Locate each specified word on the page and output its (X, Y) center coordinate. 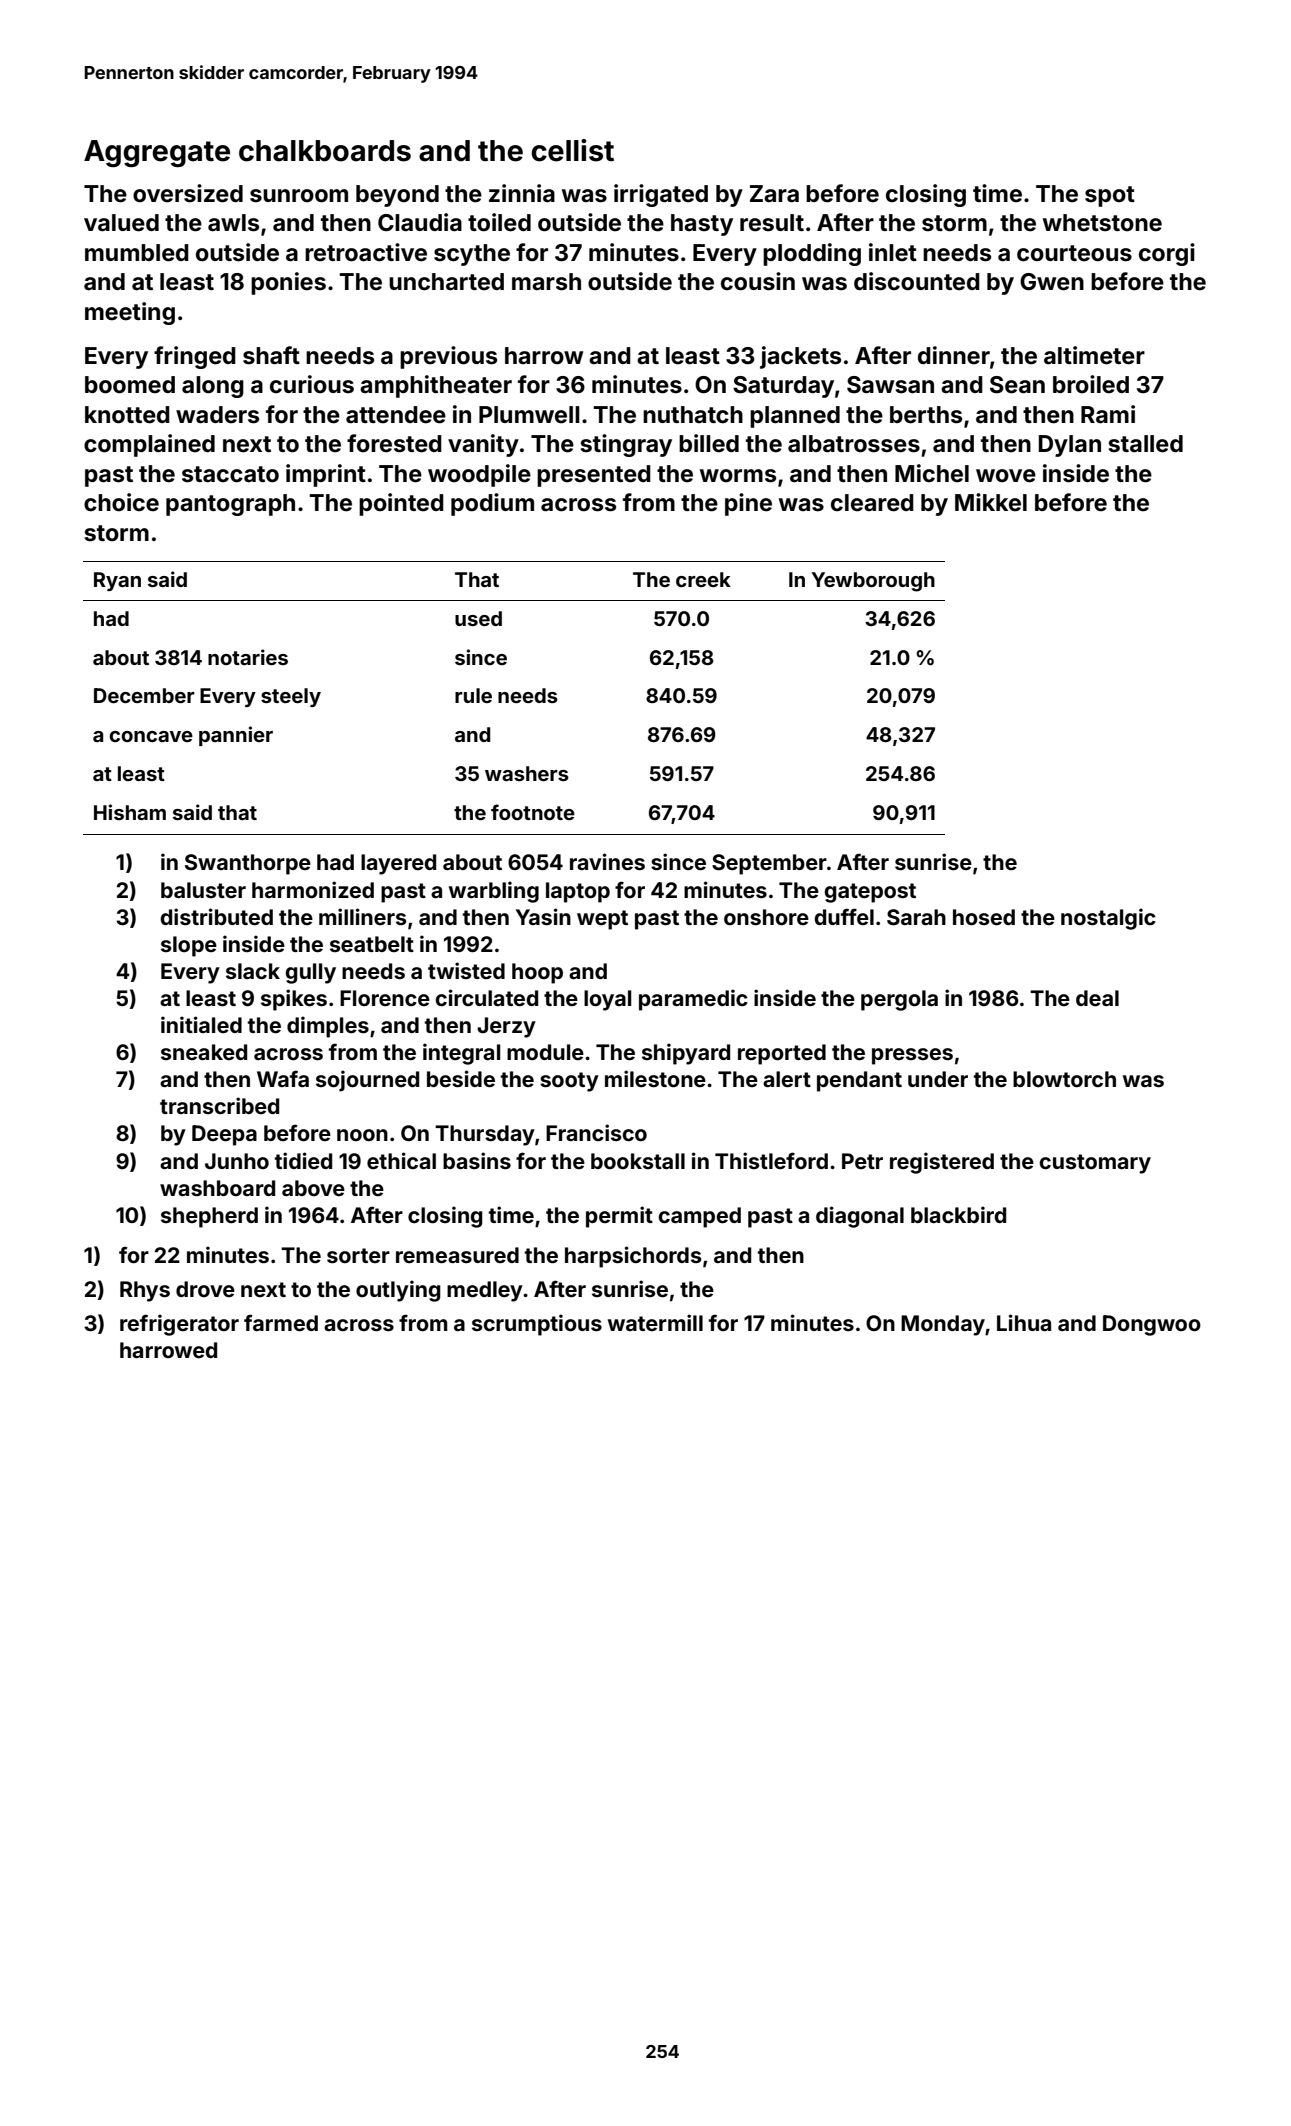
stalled (1146, 444)
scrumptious (537, 1325)
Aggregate (157, 153)
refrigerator (179, 1325)
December (144, 695)
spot (1110, 196)
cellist (572, 150)
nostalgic (1108, 919)
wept (602, 920)
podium (492, 504)
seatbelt (372, 944)
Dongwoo (1152, 1325)
